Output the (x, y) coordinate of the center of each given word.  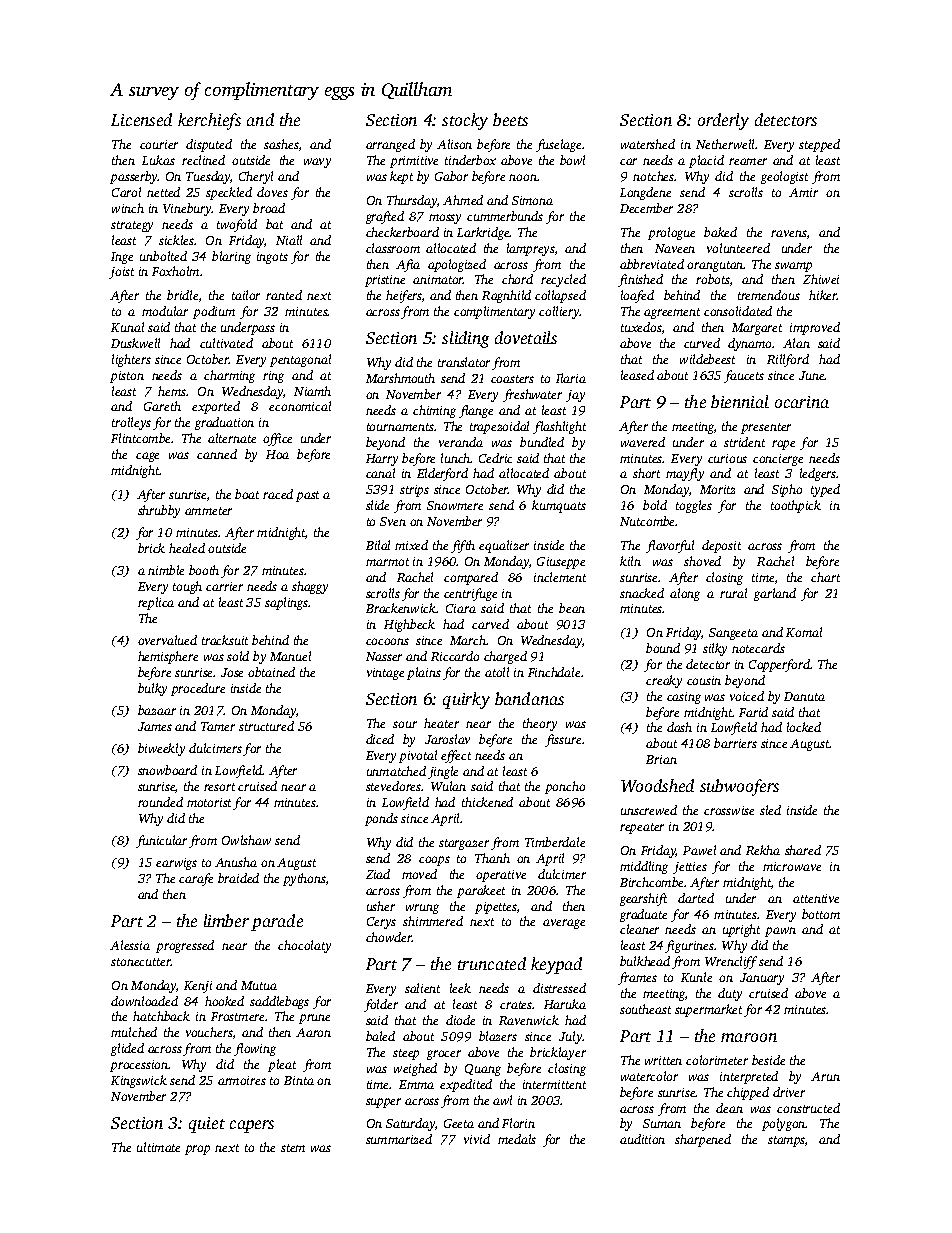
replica (156, 603)
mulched (134, 1032)
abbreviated (652, 264)
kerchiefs (209, 121)
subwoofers (739, 787)
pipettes (496, 908)
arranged (390, 145)
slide (377, 505)
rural (733, 593)
